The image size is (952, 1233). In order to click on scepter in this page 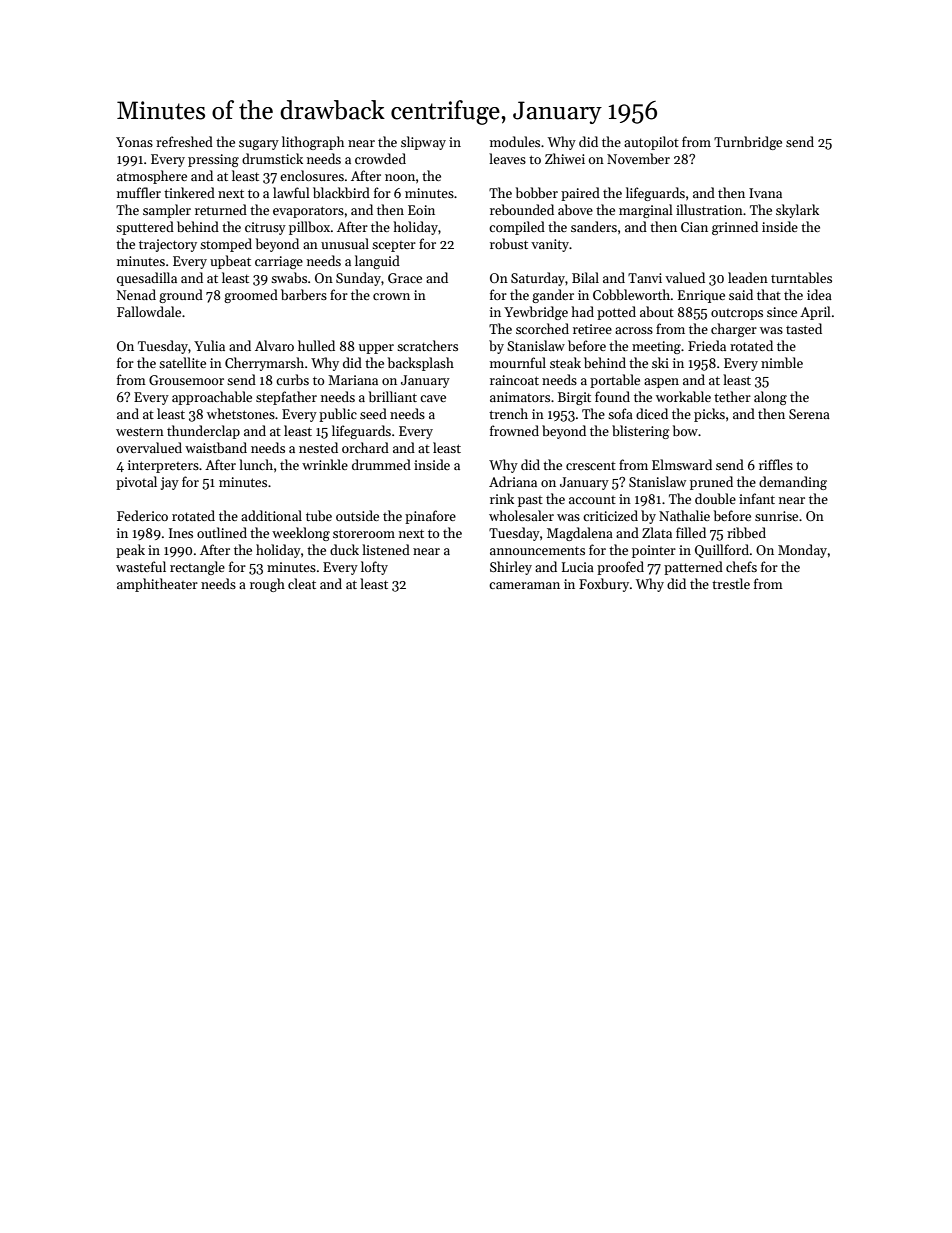, I will do `click(394, 246)`.
